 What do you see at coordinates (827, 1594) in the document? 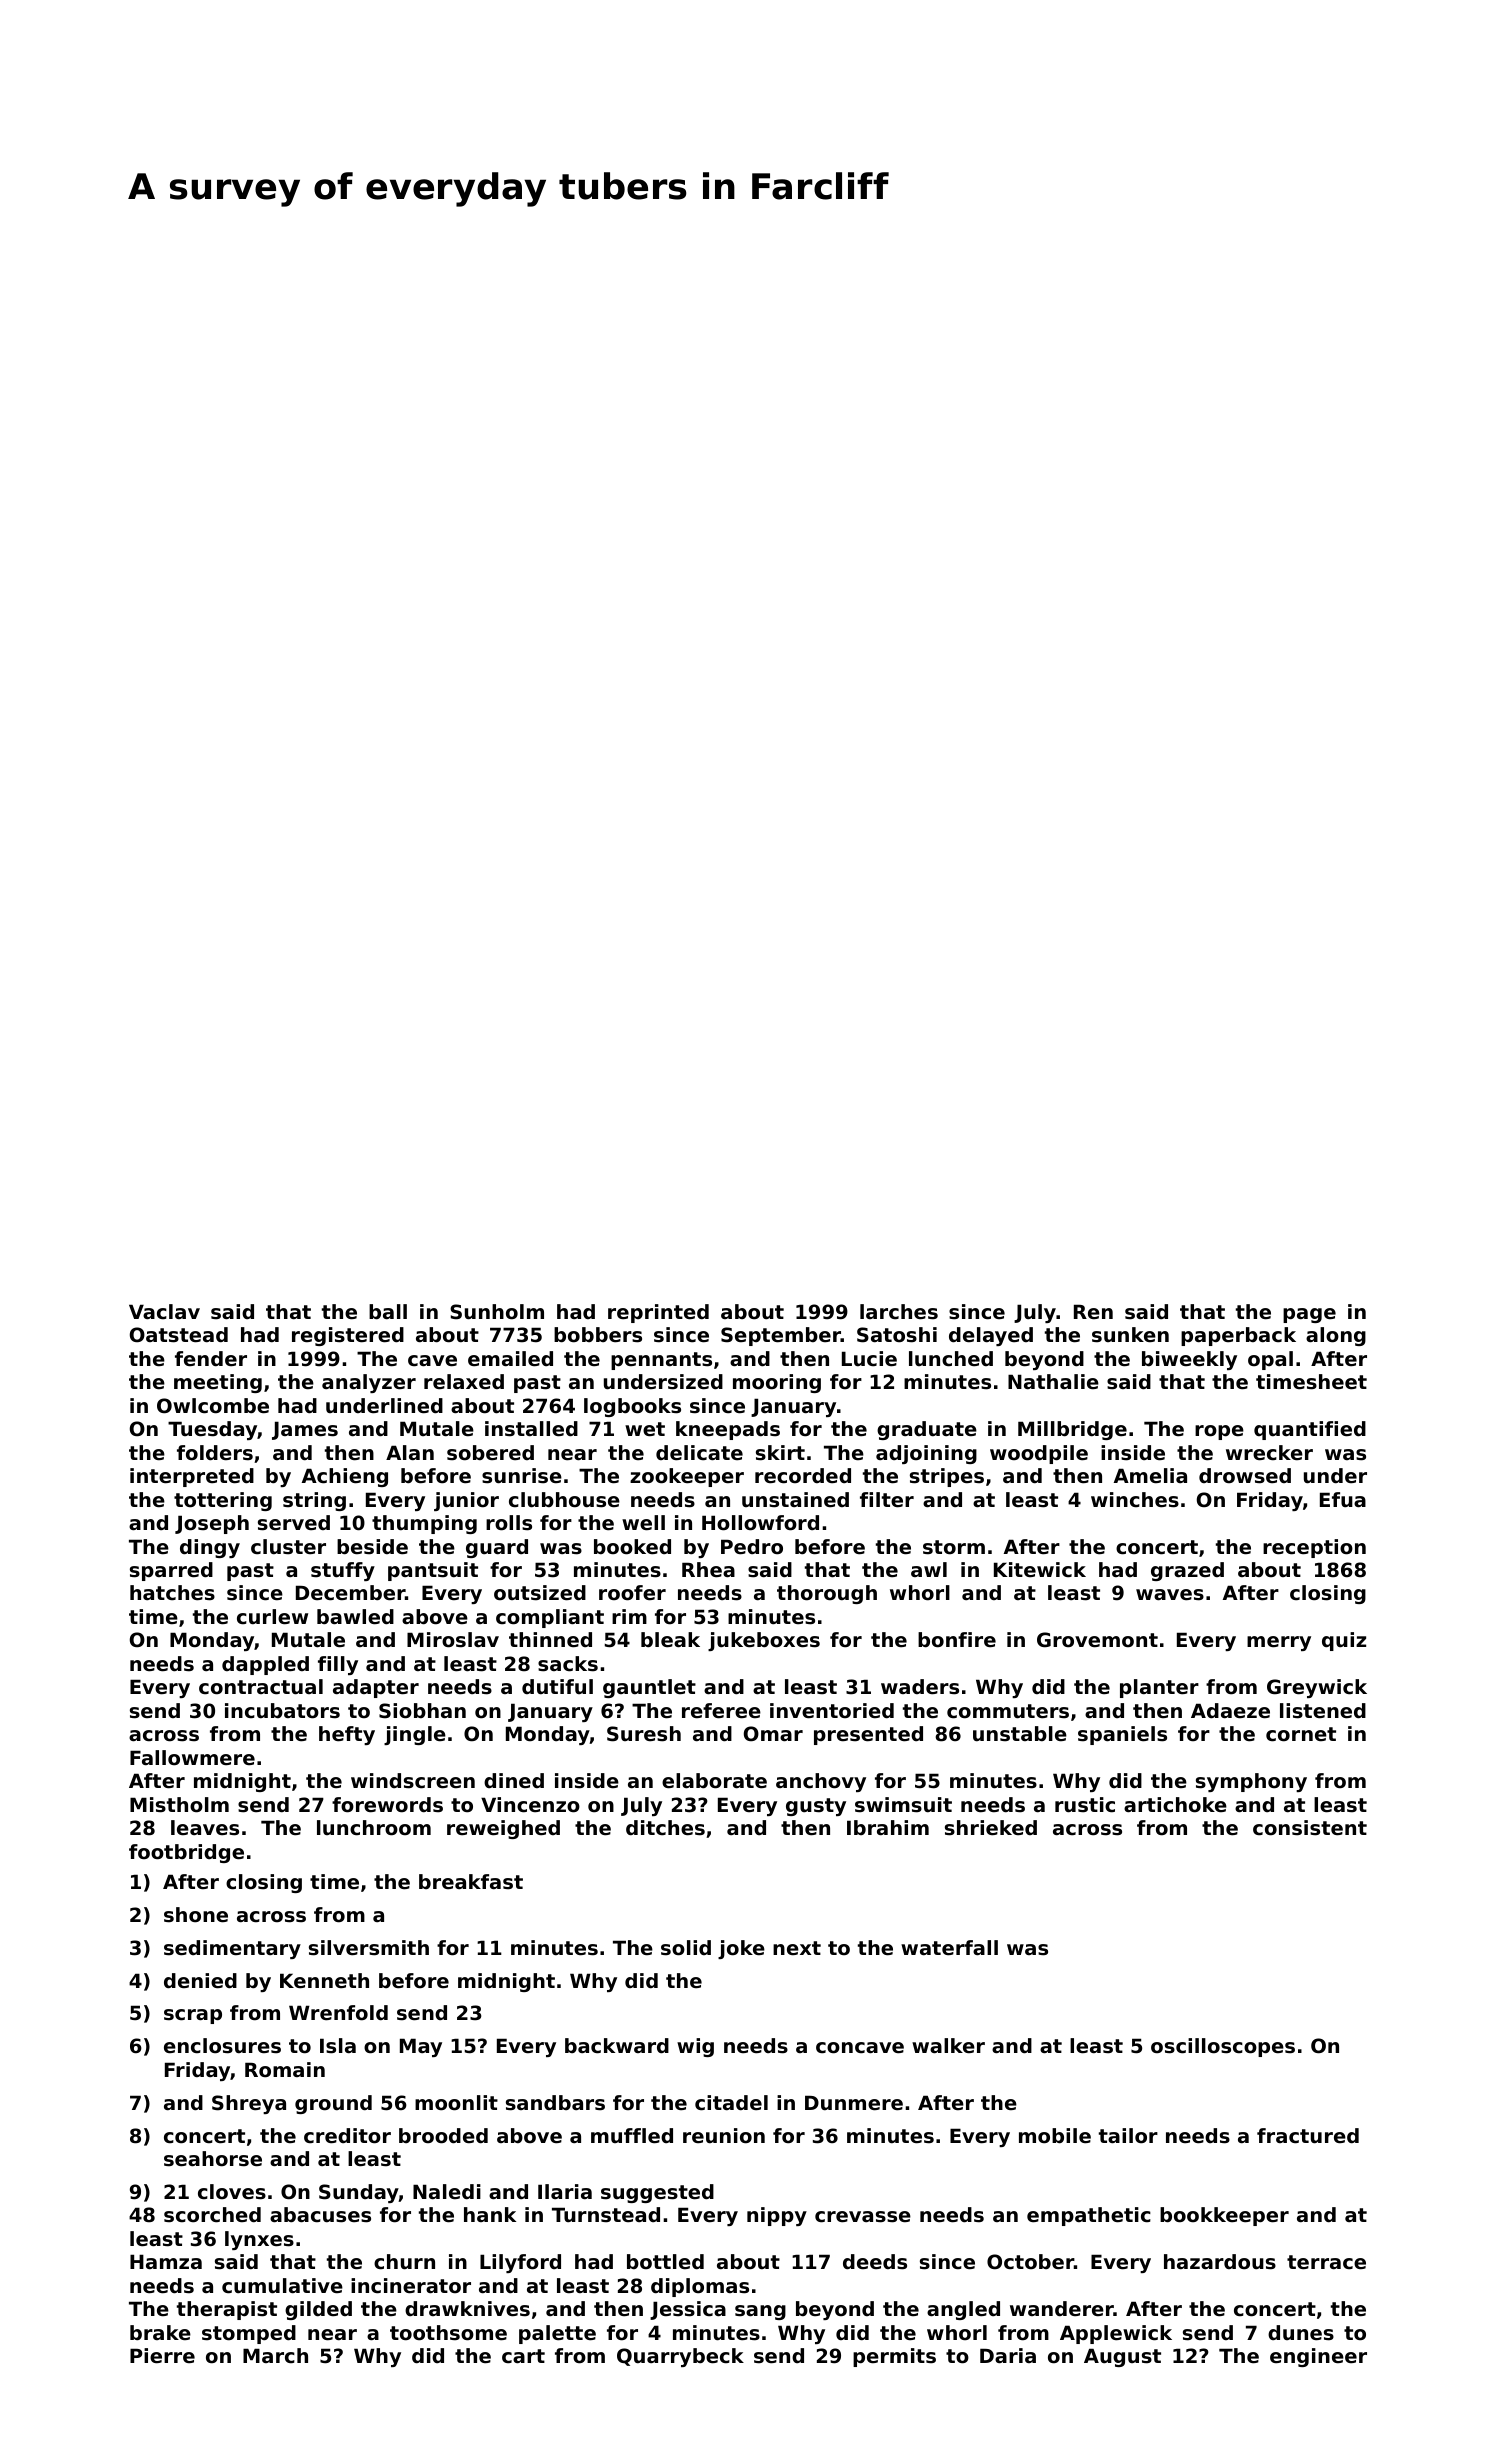
I see `thorough` at bounding box center [827, 1594].
